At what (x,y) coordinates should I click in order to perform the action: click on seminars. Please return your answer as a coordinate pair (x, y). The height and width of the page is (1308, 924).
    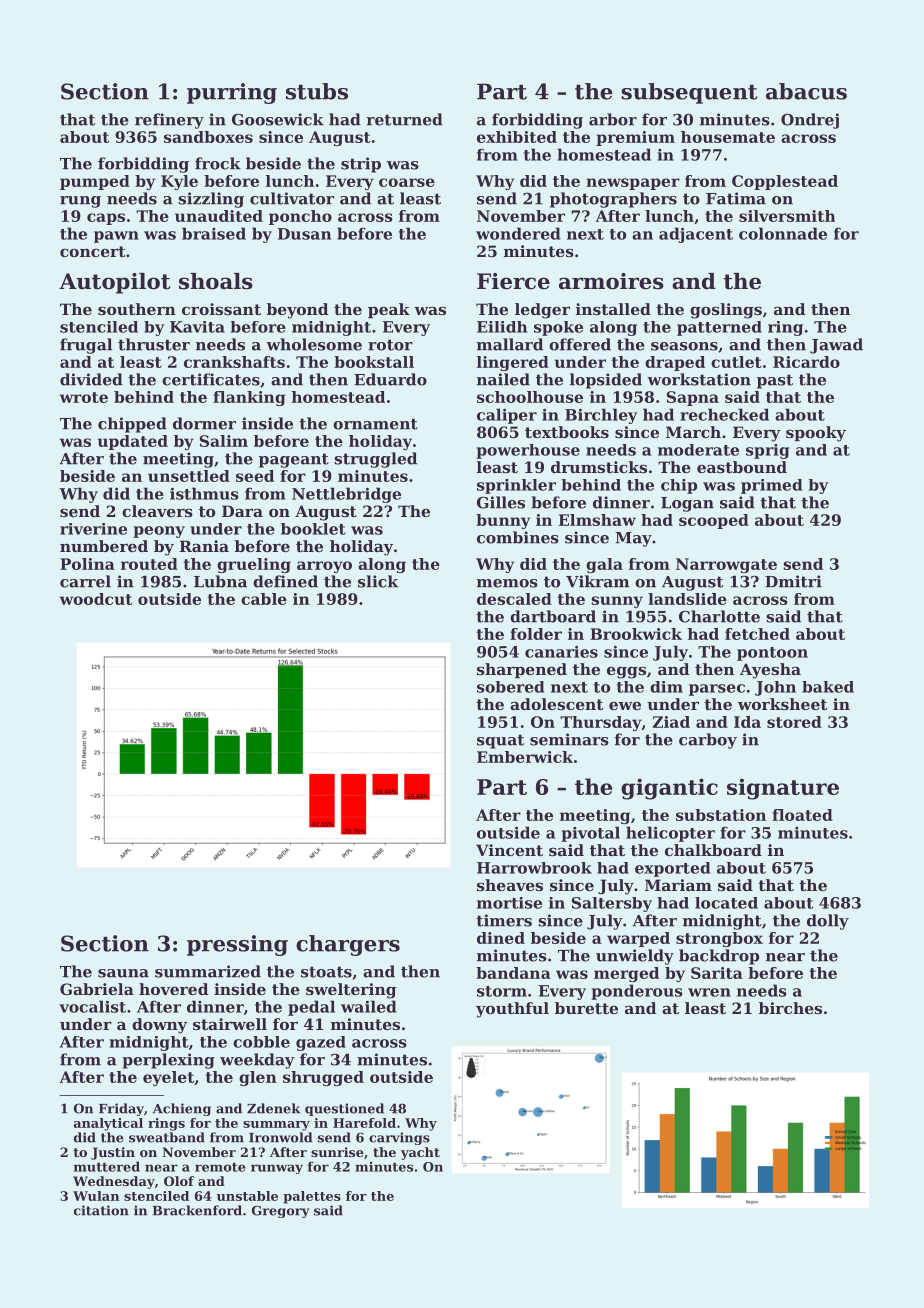
    Looking at the image, I should click on (569, 739).
